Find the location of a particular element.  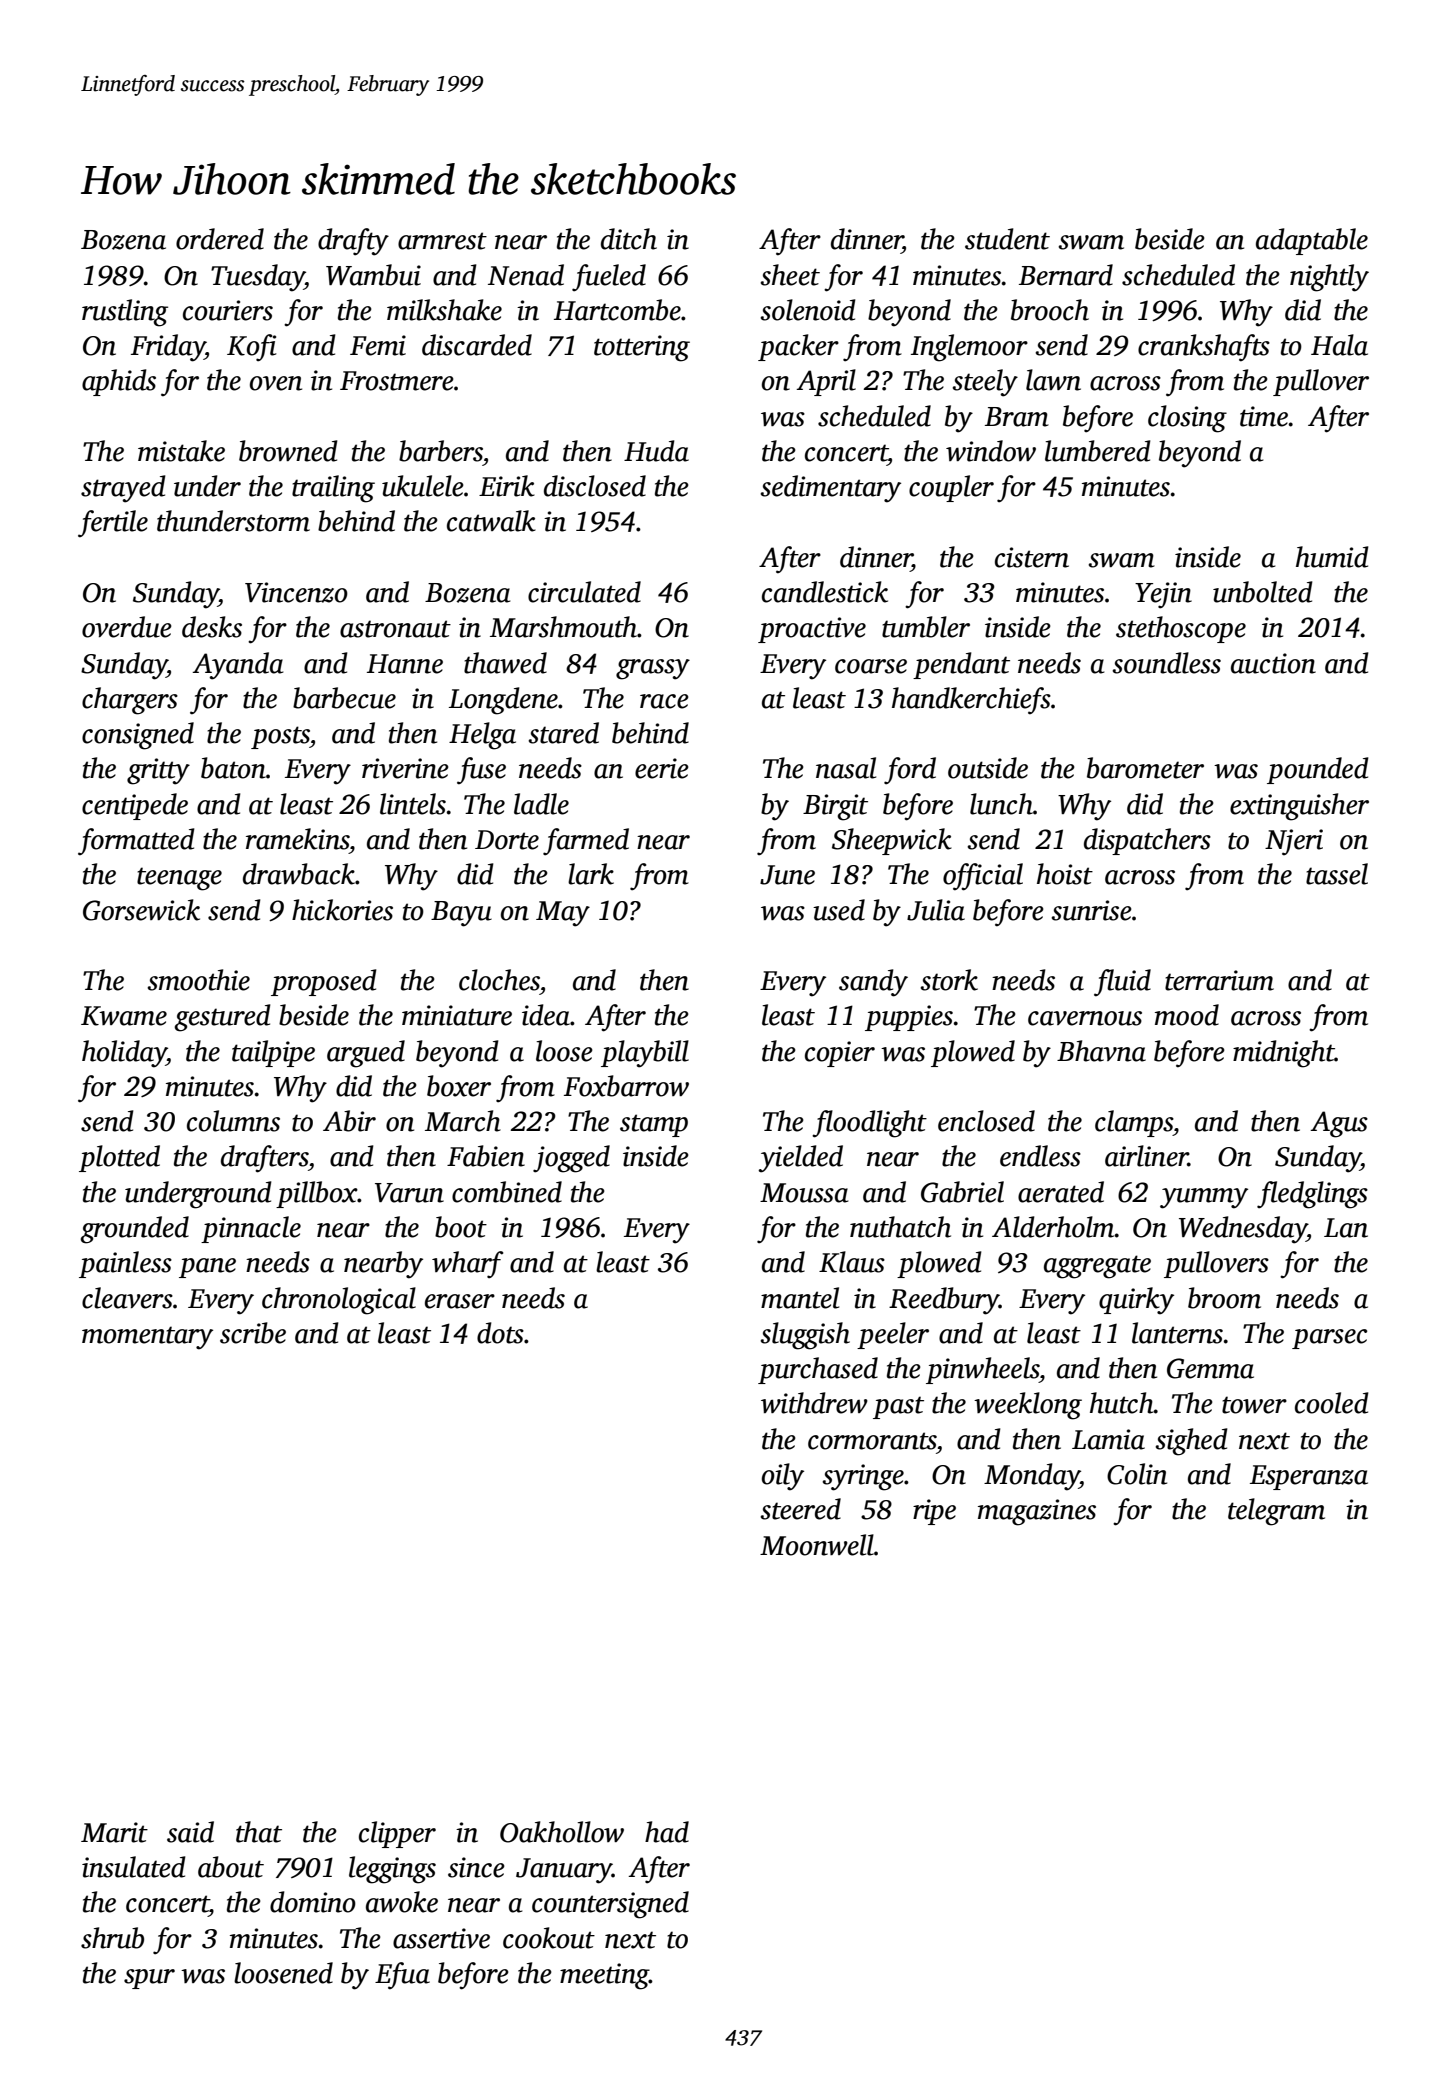

adaptable is located at coordinates (1312, 241).
